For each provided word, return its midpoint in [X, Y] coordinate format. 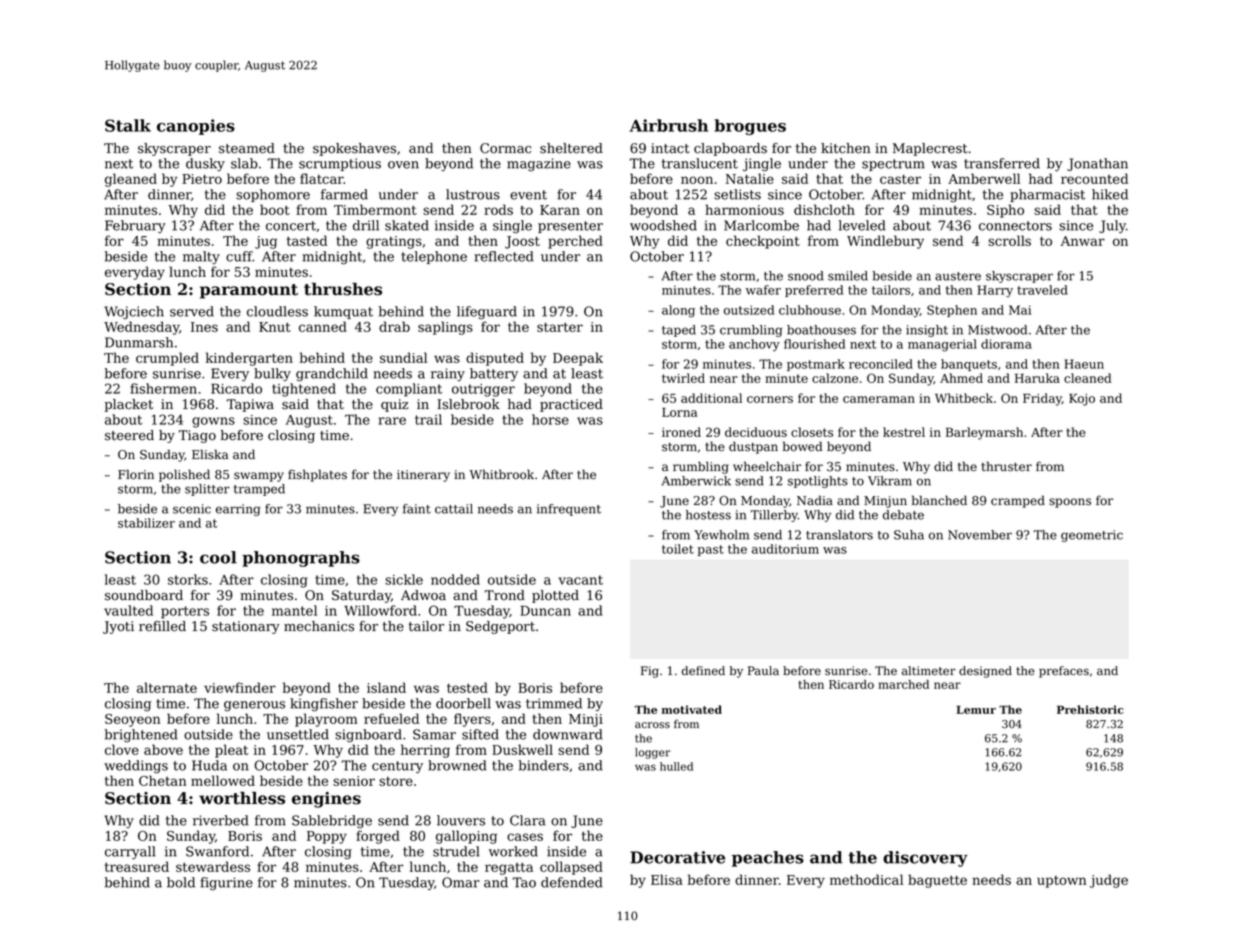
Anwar [1083, 241]
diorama [1006, 344]
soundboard [144, 595]
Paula [763, 670]
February [135, 227]
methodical [866, 879]
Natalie [750, 178]
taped [679, 331]
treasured [137, 866]
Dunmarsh [139, 342]
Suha [909, 535]
